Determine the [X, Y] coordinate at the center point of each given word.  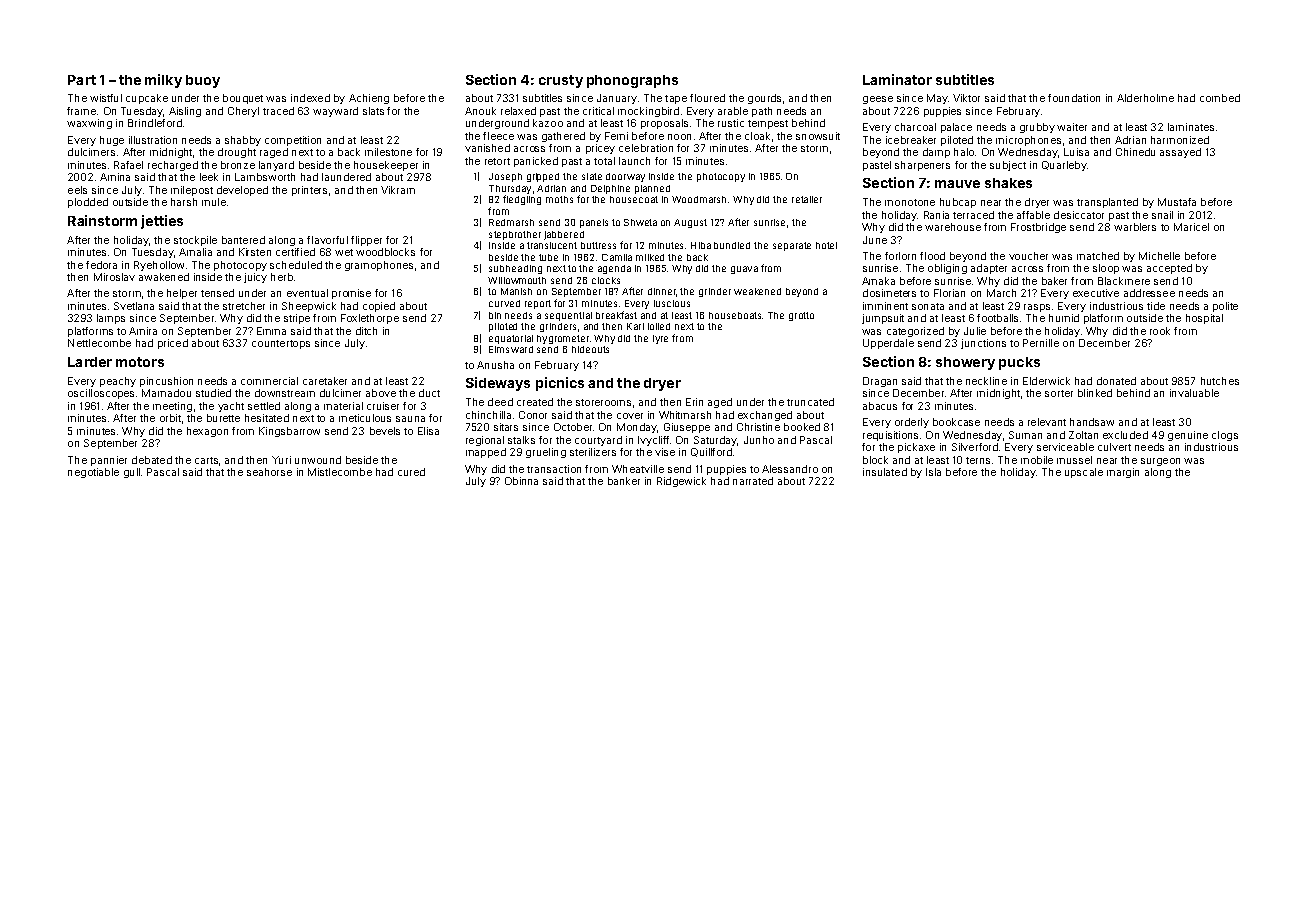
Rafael [128, 165]
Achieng [369, 99]
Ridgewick [681, 482]
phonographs [632, 81]
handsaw [1092, 422]
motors [140, 362]
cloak [757, 136]
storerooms [603, 402]
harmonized [1180, 140]
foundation [1074, 98]
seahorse [269, 472]
